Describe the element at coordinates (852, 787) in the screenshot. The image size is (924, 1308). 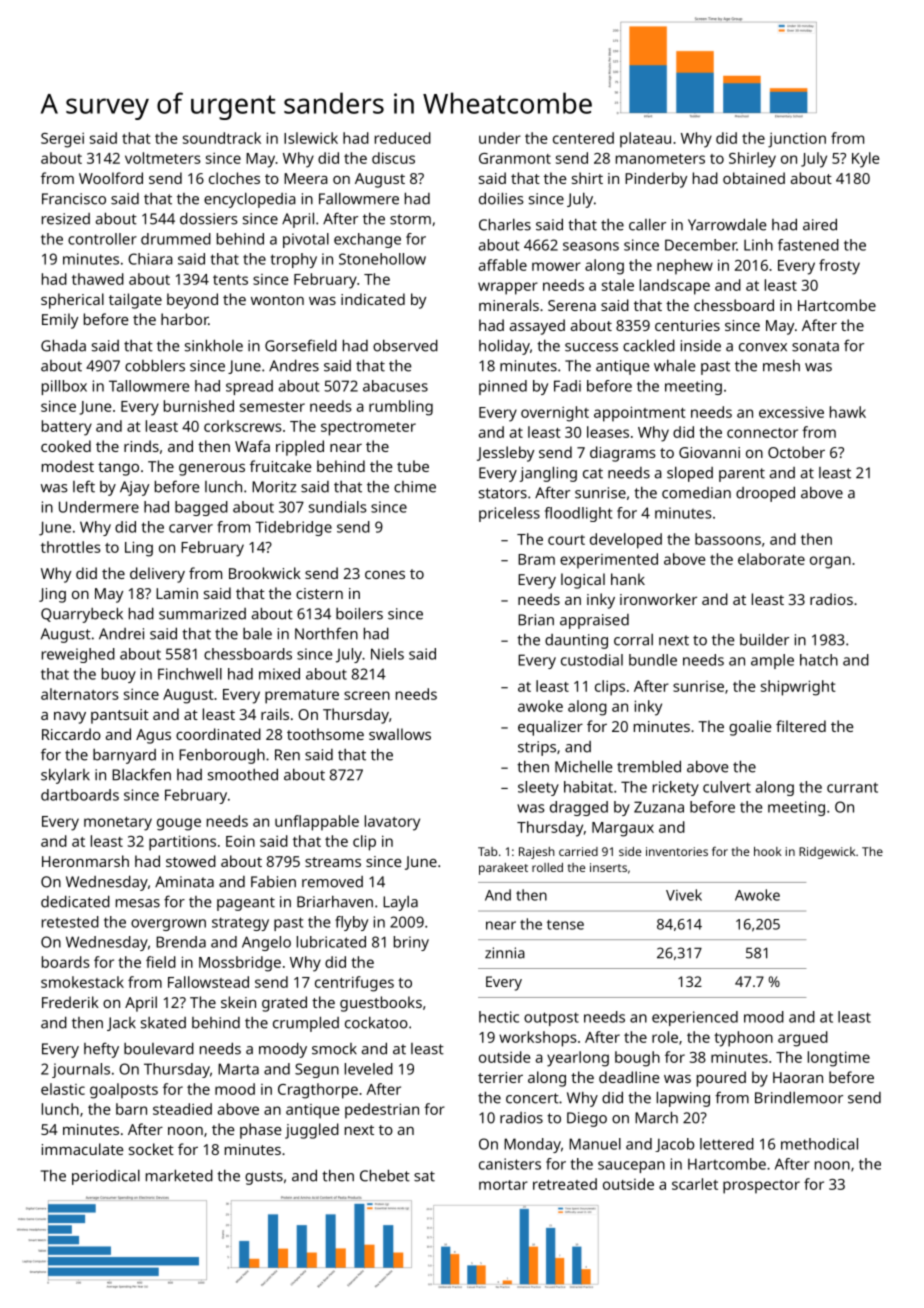
I see `currant` at that location.
